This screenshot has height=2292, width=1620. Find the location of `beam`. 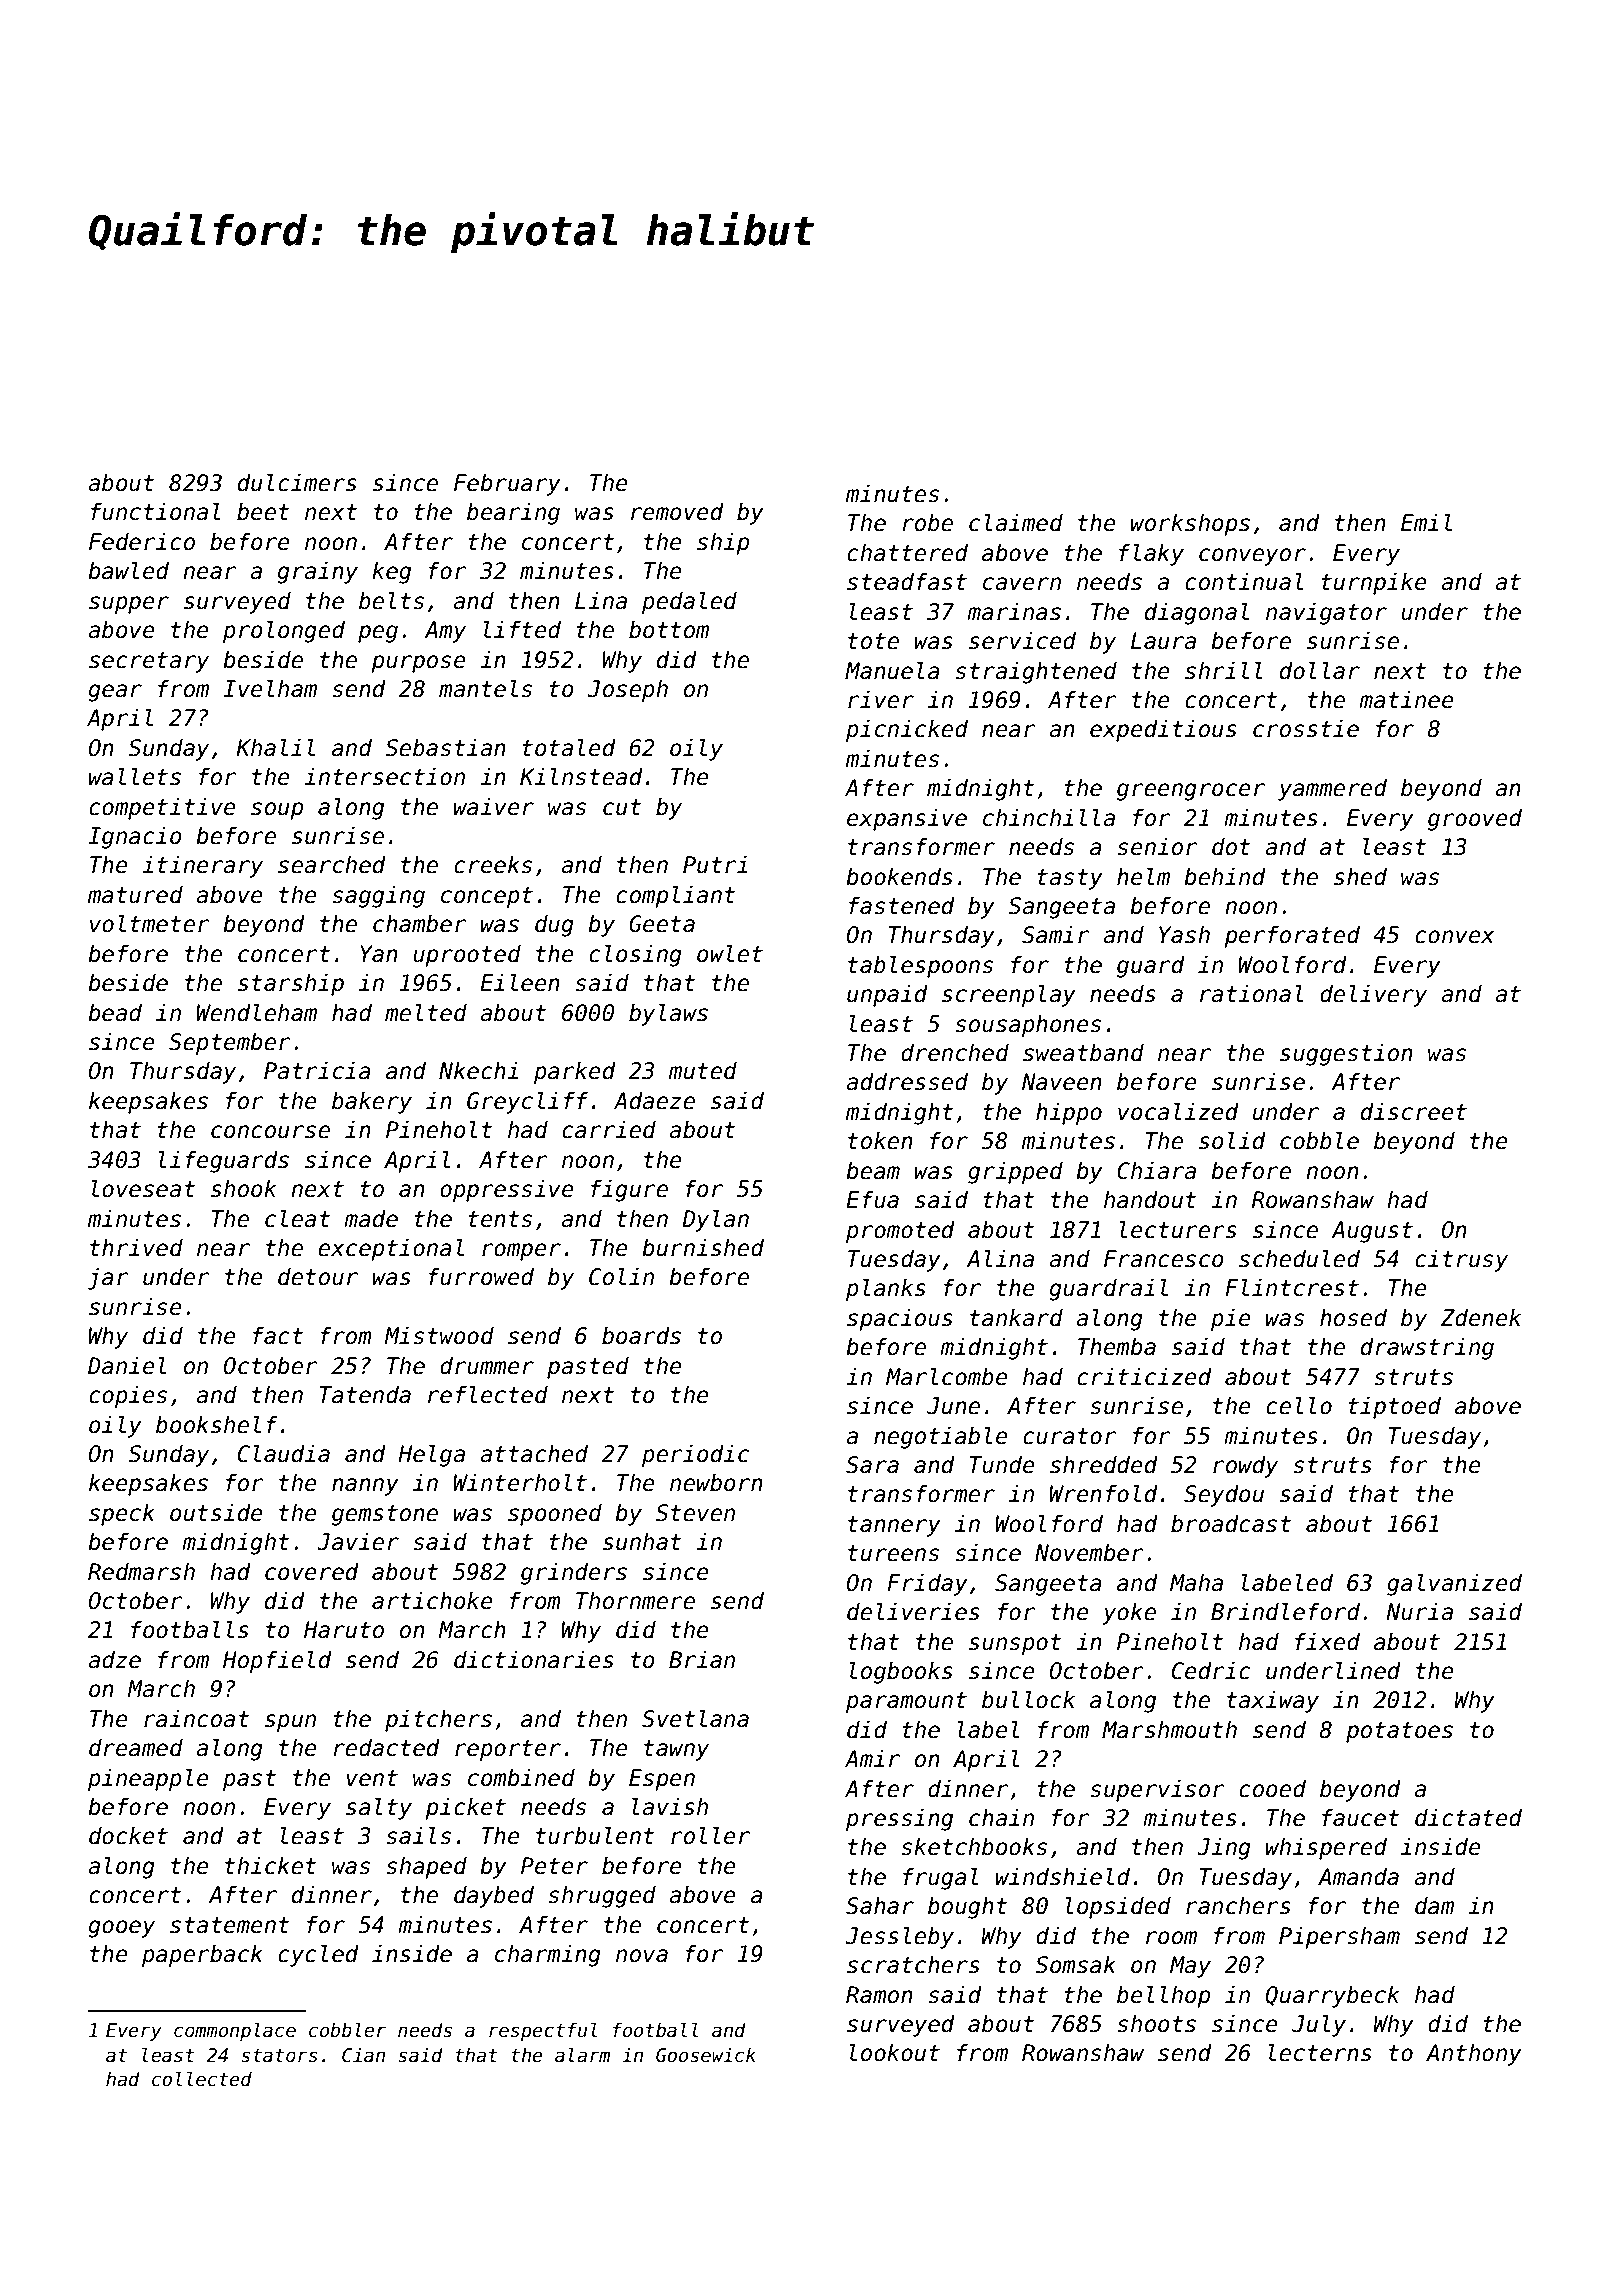

beam is located at coordinates (873, 1171).
